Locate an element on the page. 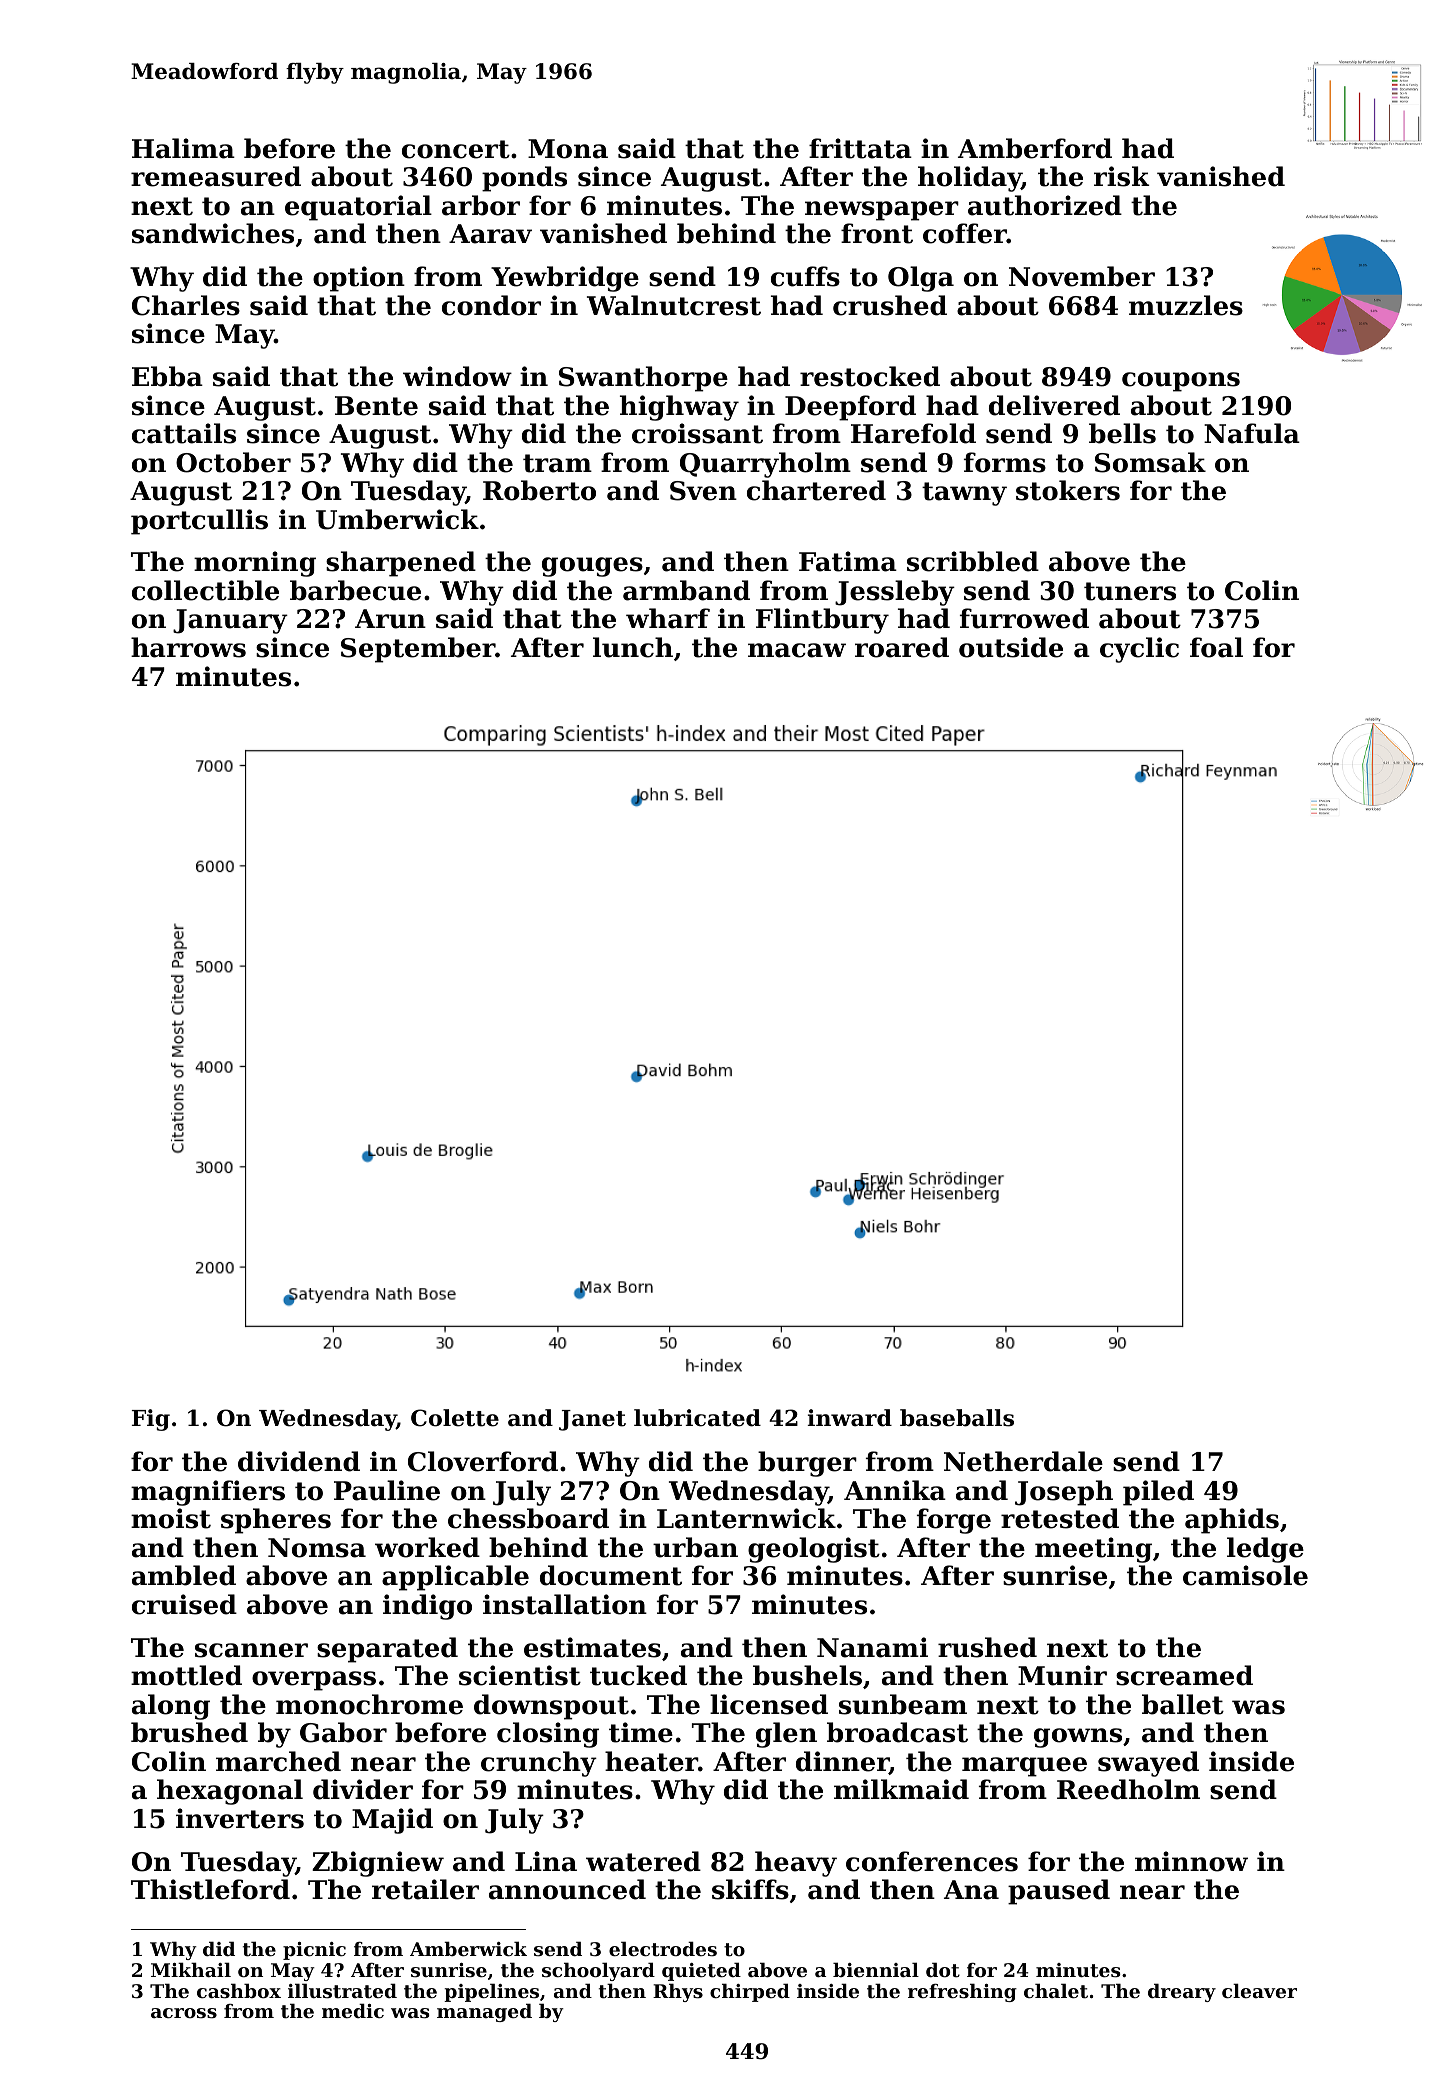  sandwiches is located at coordinates (213, 233).
